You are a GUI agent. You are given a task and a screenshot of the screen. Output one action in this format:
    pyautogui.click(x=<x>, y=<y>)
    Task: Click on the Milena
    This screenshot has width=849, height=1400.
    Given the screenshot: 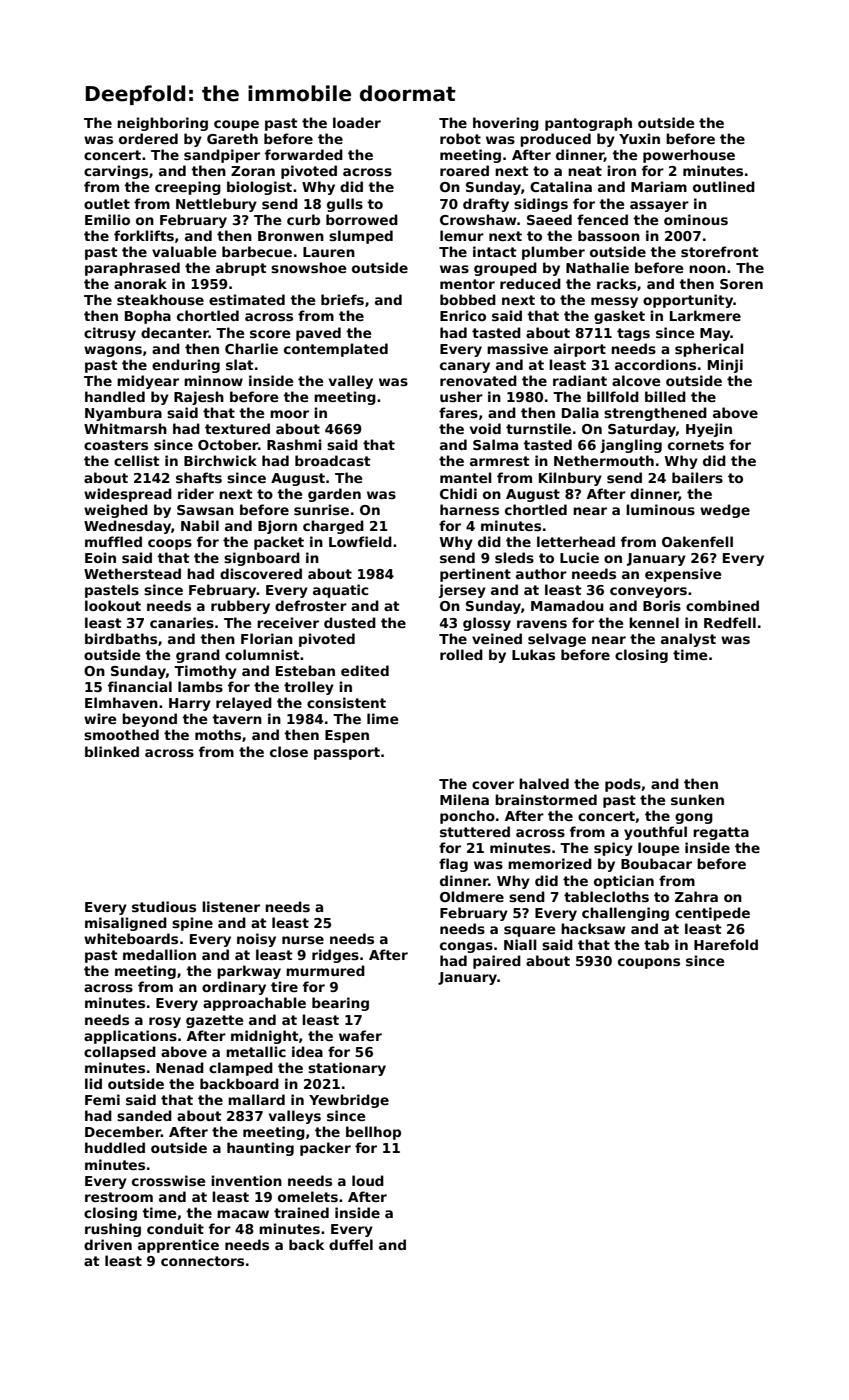 What is the action you would take?
    pyautogui.click(x=464, y=799)
